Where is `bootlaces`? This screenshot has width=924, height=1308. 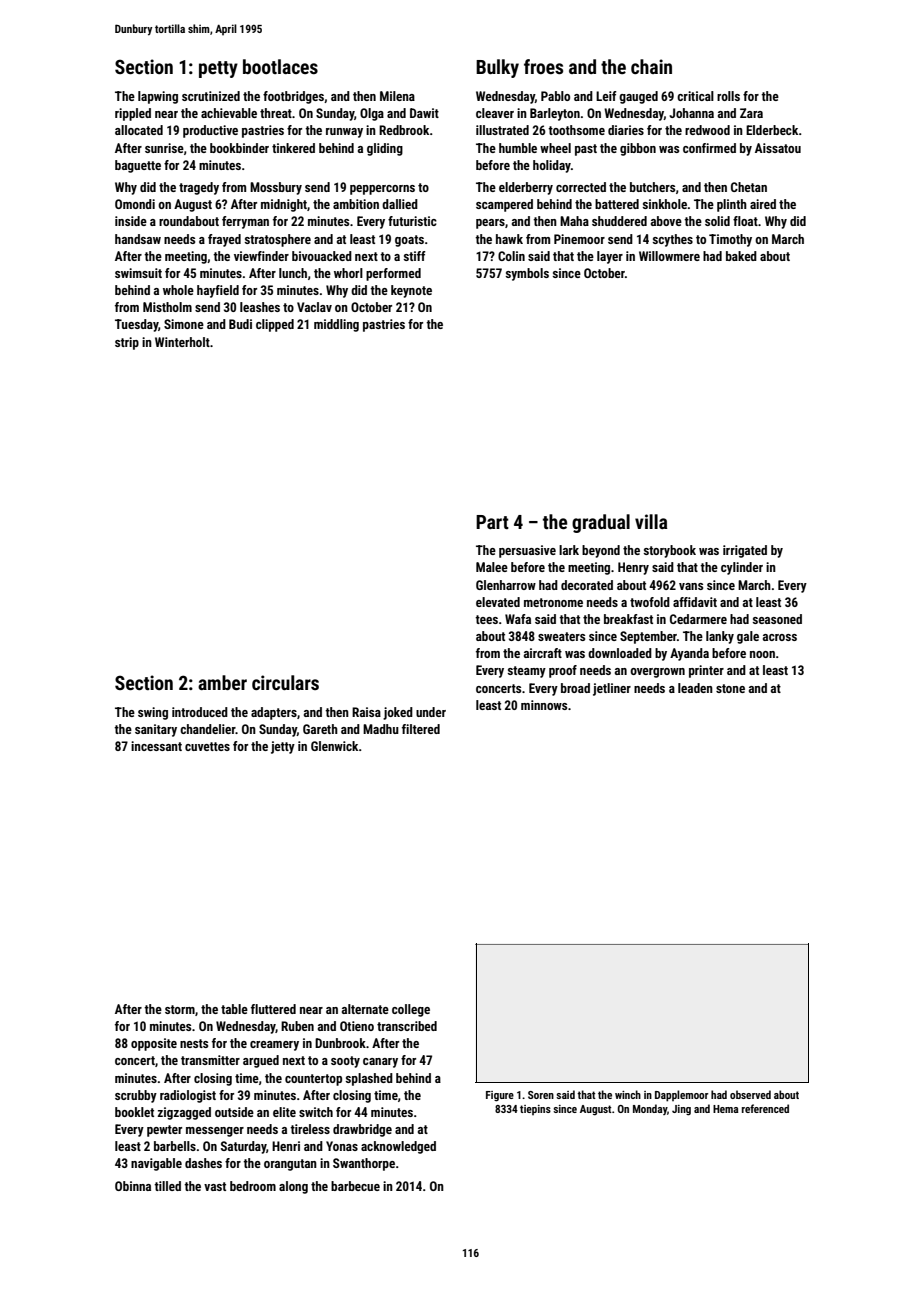
bootlaces is located at coordinates (280, 66).
